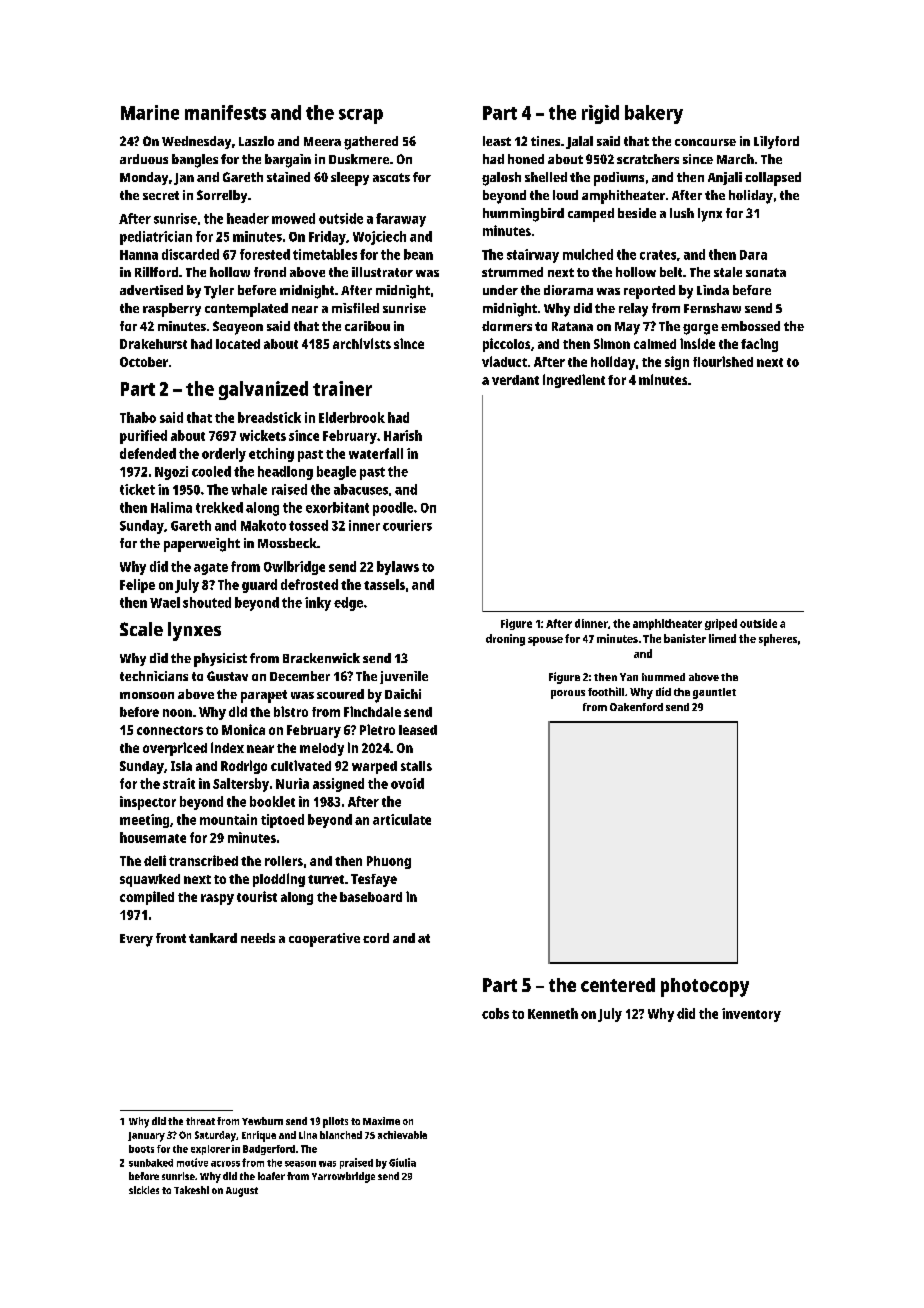 Image resolution: width=924 pixels, height=1308 pixels. I want to click on cobs, so click(495, 1013).
